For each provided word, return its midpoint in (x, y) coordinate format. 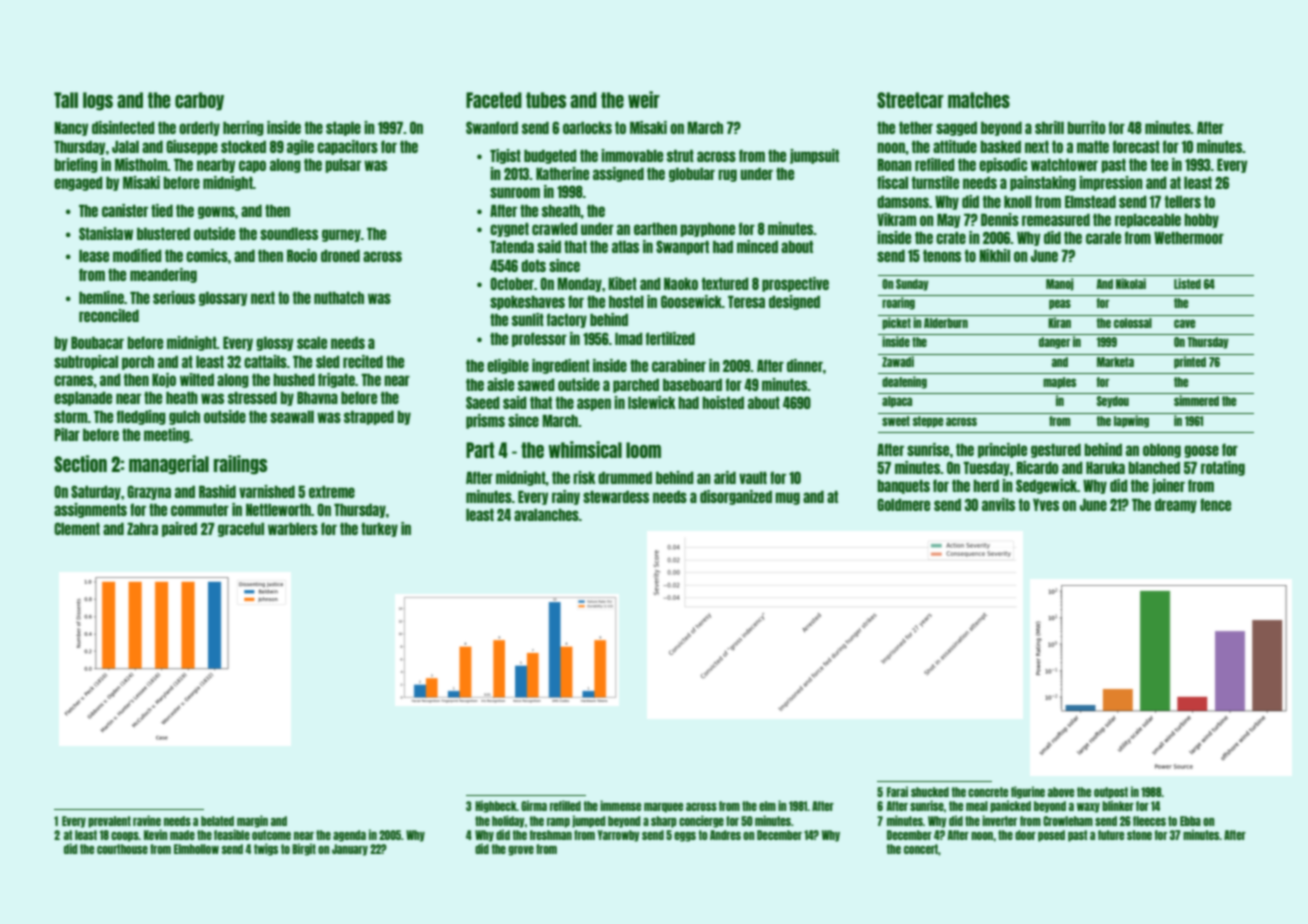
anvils (998, 504)
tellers (1183, 201)
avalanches (546, 514)
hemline (101, 297)
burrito (1086, 127)
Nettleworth (278, 509)
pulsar (343, 166)
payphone (707, 229)
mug (787, 498)
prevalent (109, 822)
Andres (725, 835)
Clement (77, 528)
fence (1215, 504)
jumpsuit (814, 156)
